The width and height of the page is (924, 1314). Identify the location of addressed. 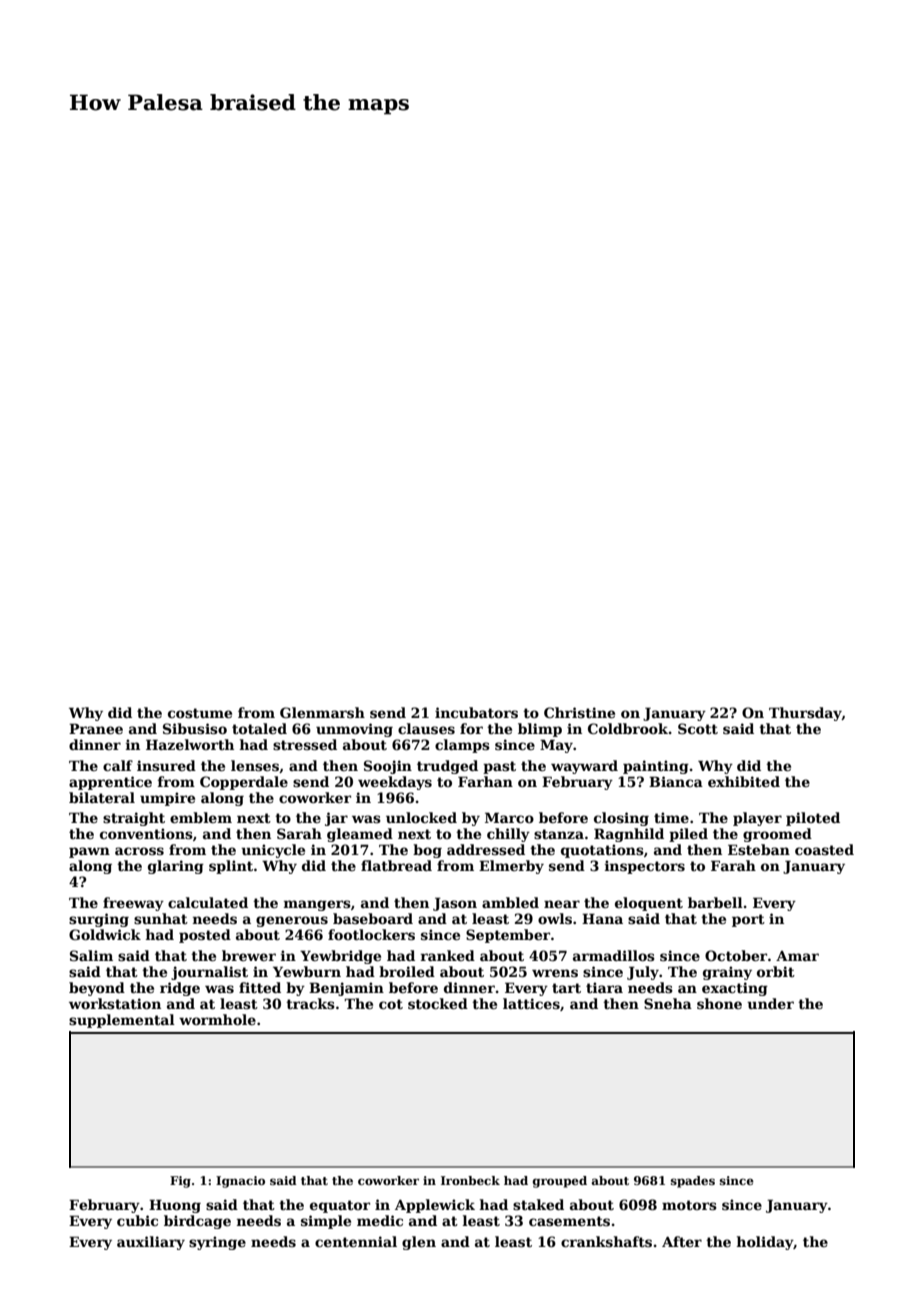
(486, 849).
